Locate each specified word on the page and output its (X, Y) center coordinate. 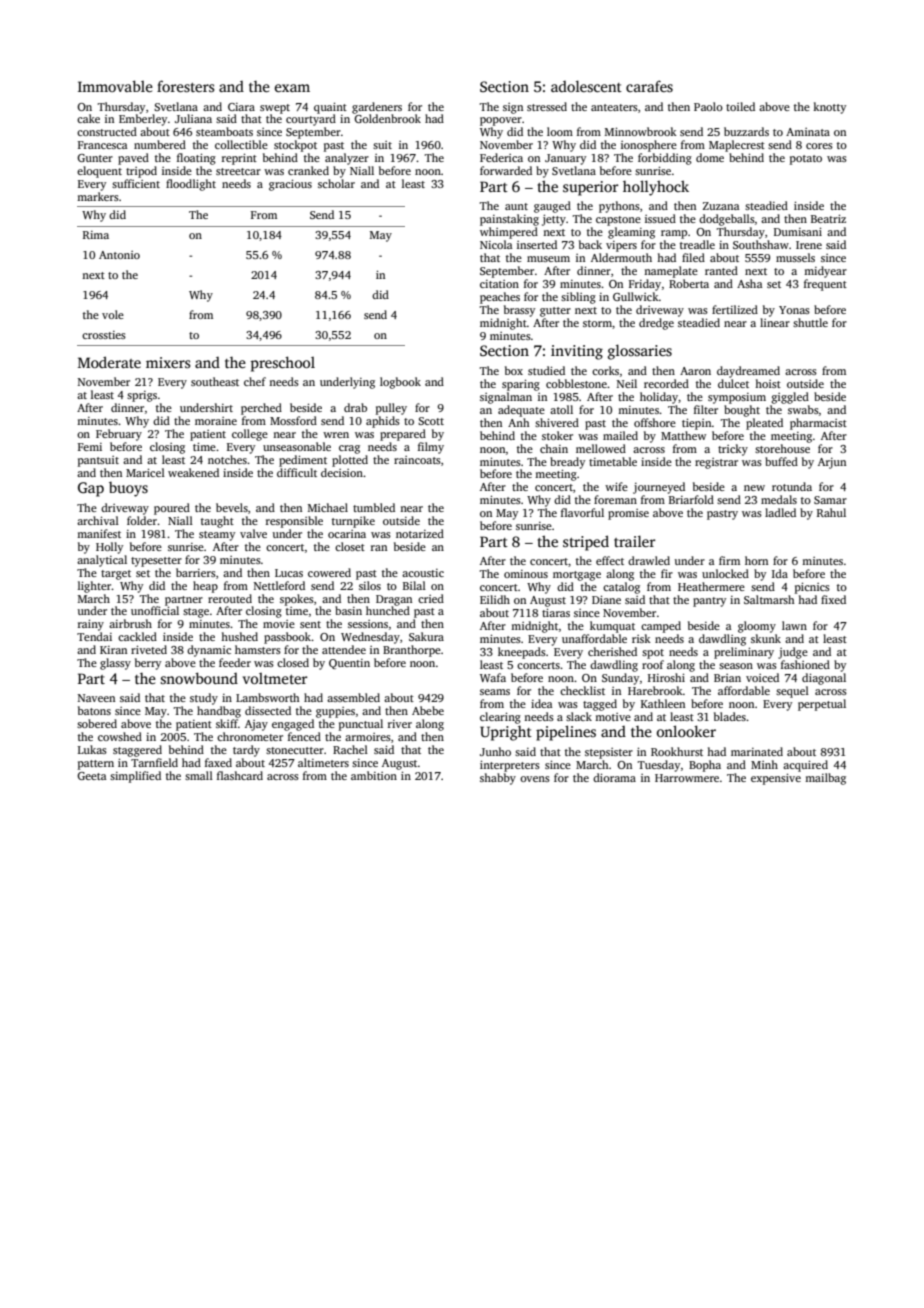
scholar (336, 183)
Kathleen (663, 703)
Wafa (493, 677)
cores (819, 146)
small (199, 775)
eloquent (99, 172)
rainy (91, 625)
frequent (825, 285)
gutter (555, 312)
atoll (561, 409)
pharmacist (818, 424)
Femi (90, 447)
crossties (104, 335)
